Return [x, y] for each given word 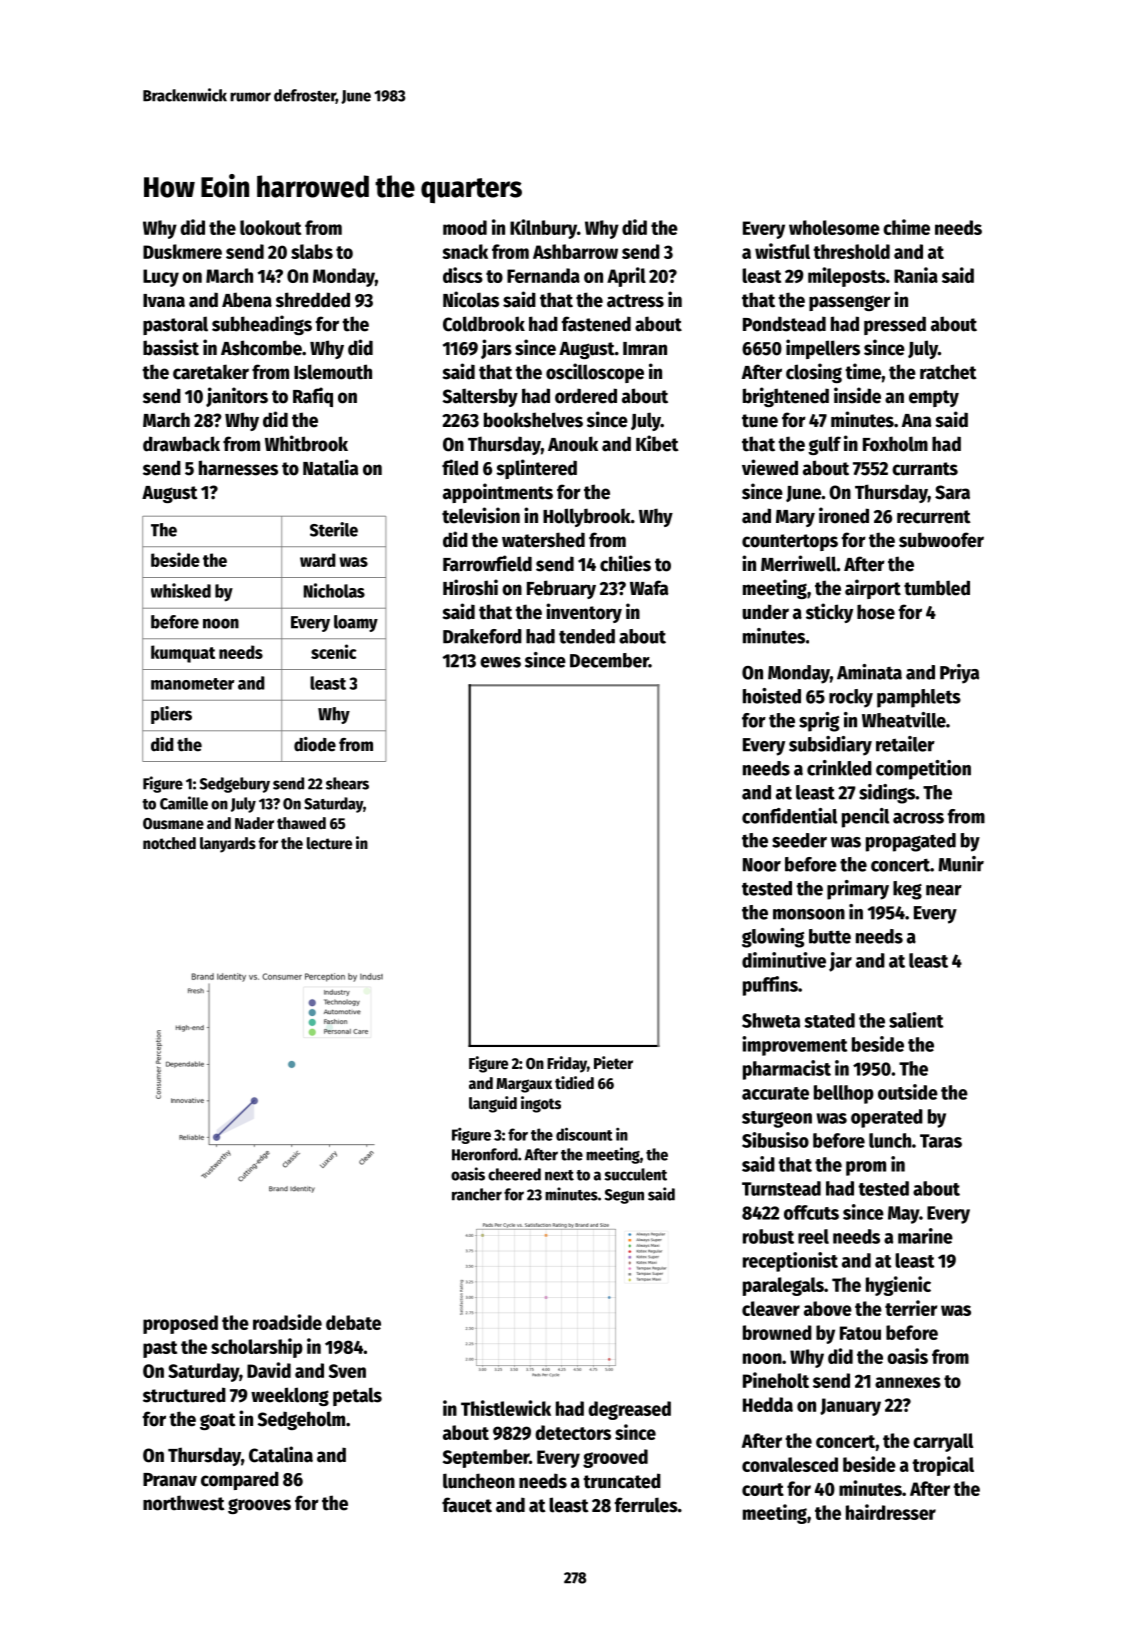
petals [357, 1396]
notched [169, 843]
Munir [961, 864]
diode [315, 744]
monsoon [809, 914]
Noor [762, 865]
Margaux [524, 1085]
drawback [181, 444]
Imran [645, 349]
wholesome [834, 227]
